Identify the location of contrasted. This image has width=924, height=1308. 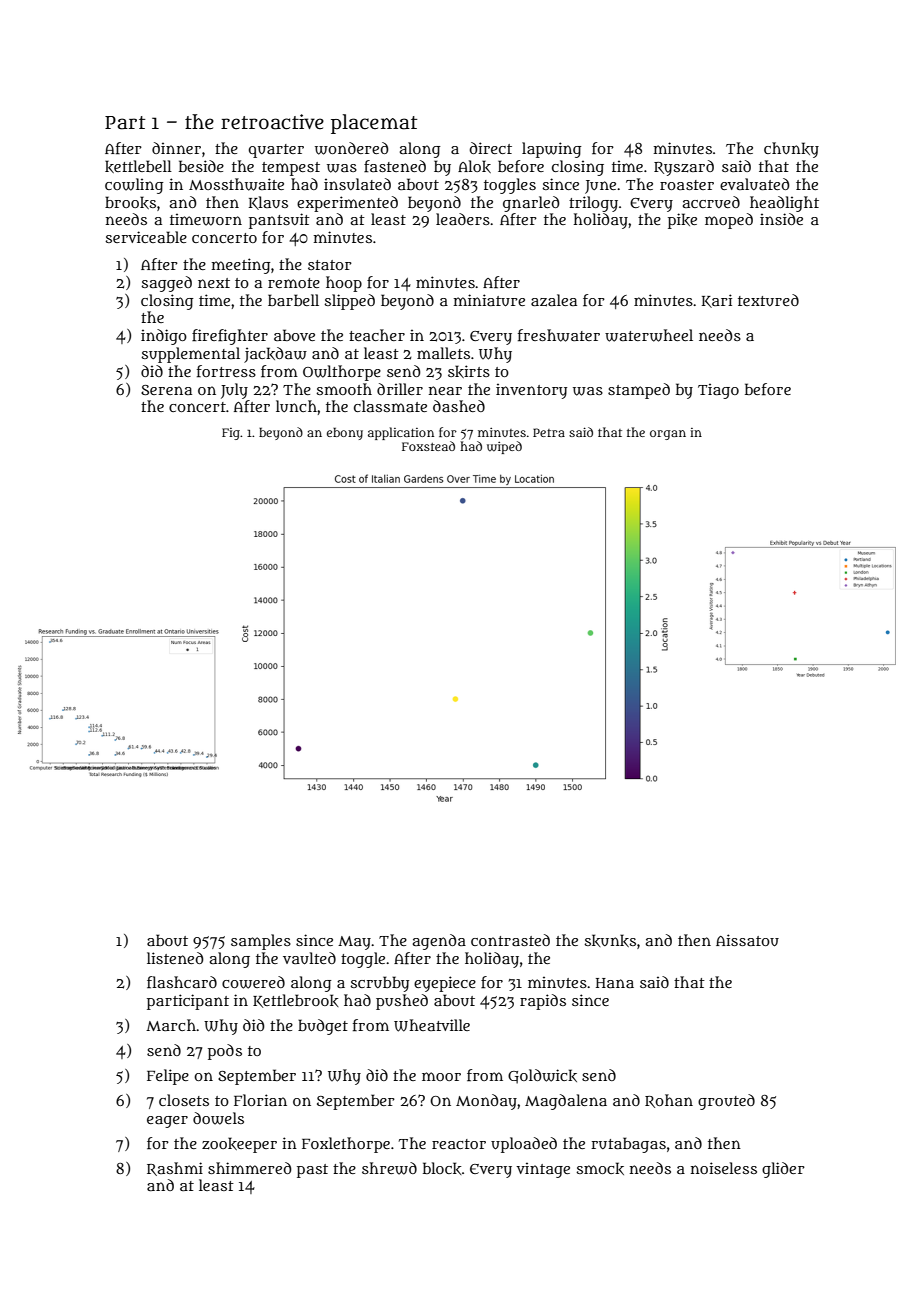
(510, 940).
